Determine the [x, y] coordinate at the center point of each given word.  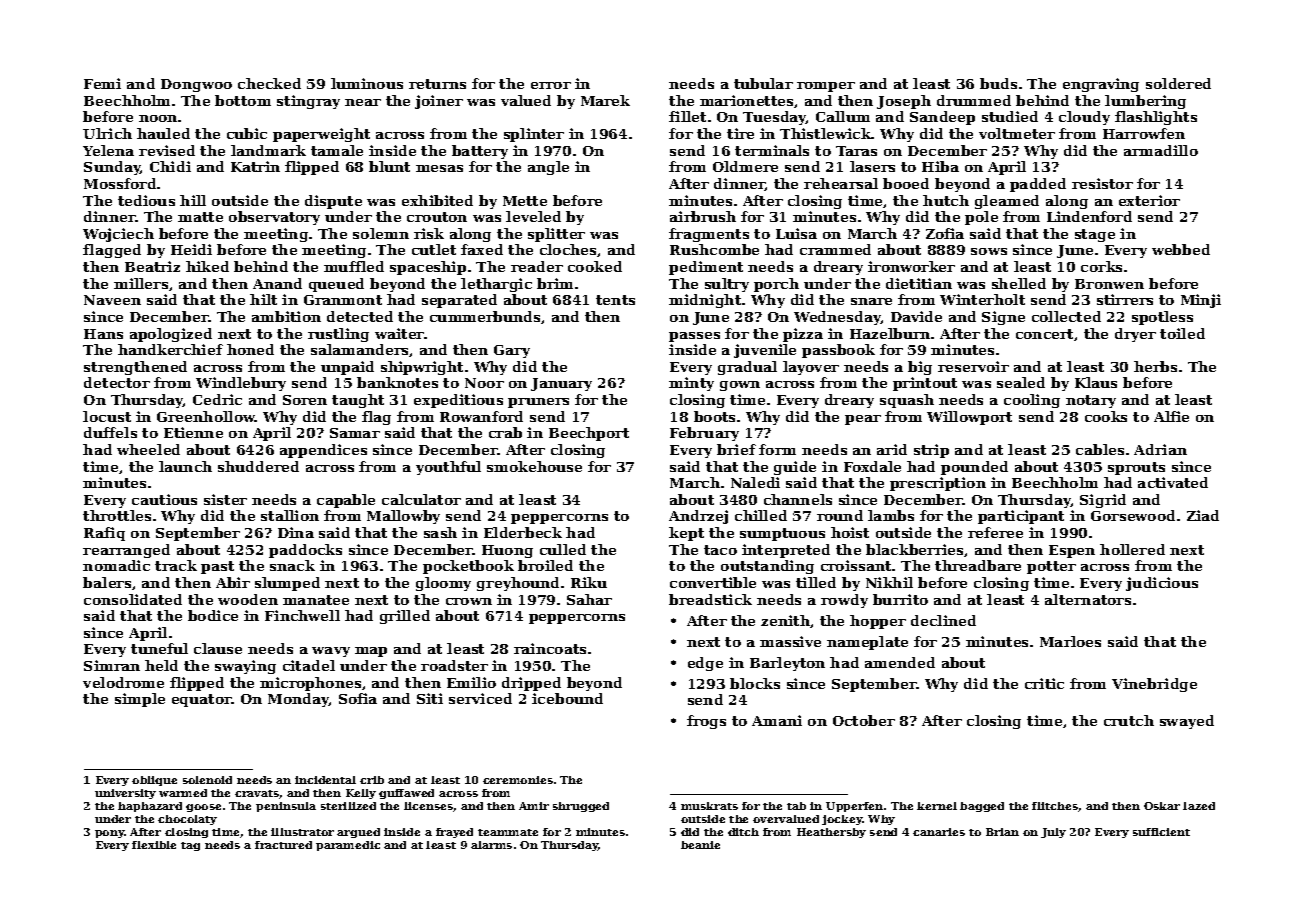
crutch [1129, 720]
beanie [700, 845]
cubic [247, 133]
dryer [1135, 335]
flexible [154, 845]
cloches [569, 250]
